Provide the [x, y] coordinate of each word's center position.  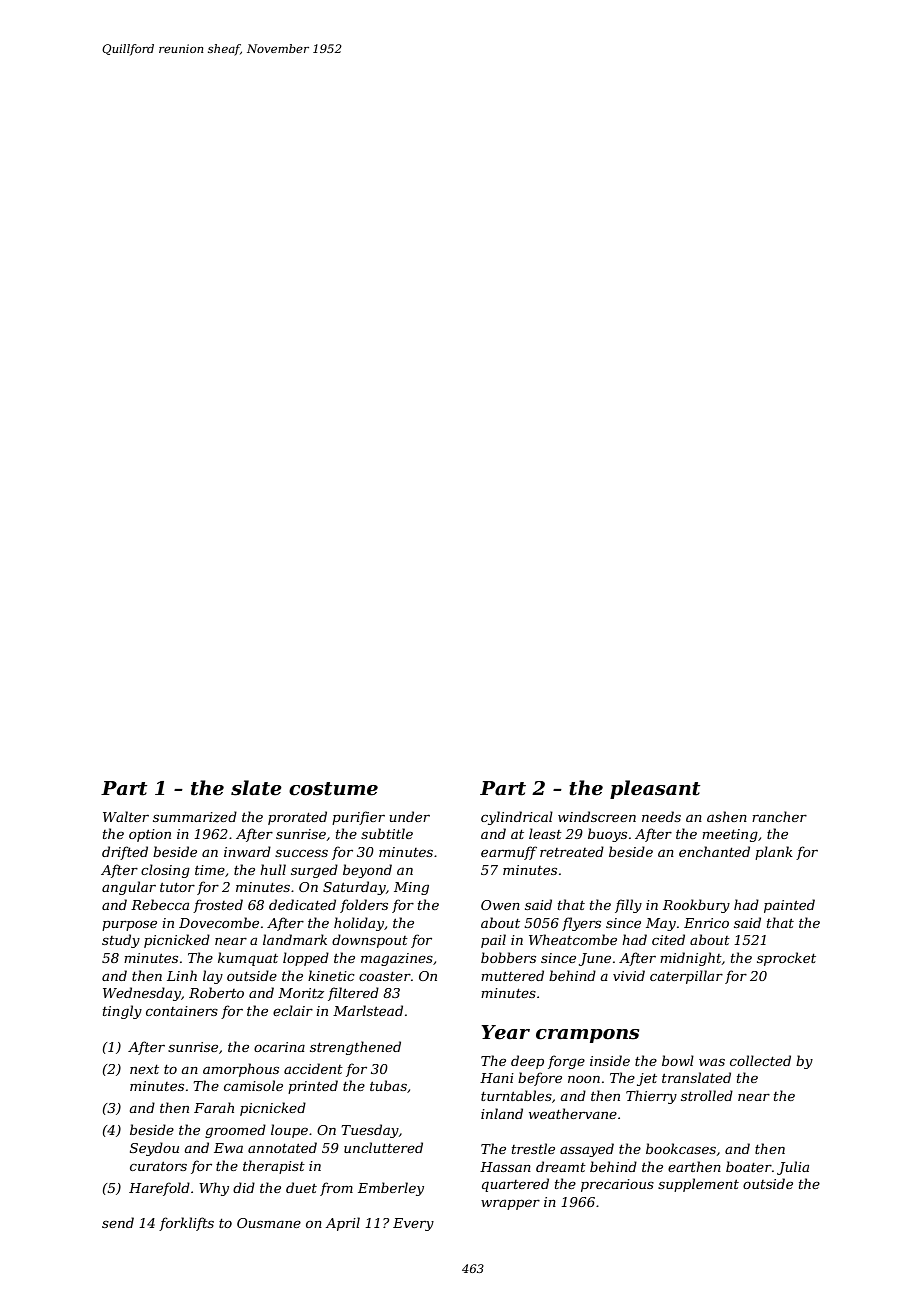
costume [333, 789]
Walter [126, 816]
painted [789, 906]
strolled [707, 1095]
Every [413, 1224]
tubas [388, 1085]
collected [760, 1060]
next [144, 1069]
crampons [587, 1036]
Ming [411, 888]
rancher [779, 816]
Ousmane [269, 1223]
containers [182, 1011]
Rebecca [160, 904]
